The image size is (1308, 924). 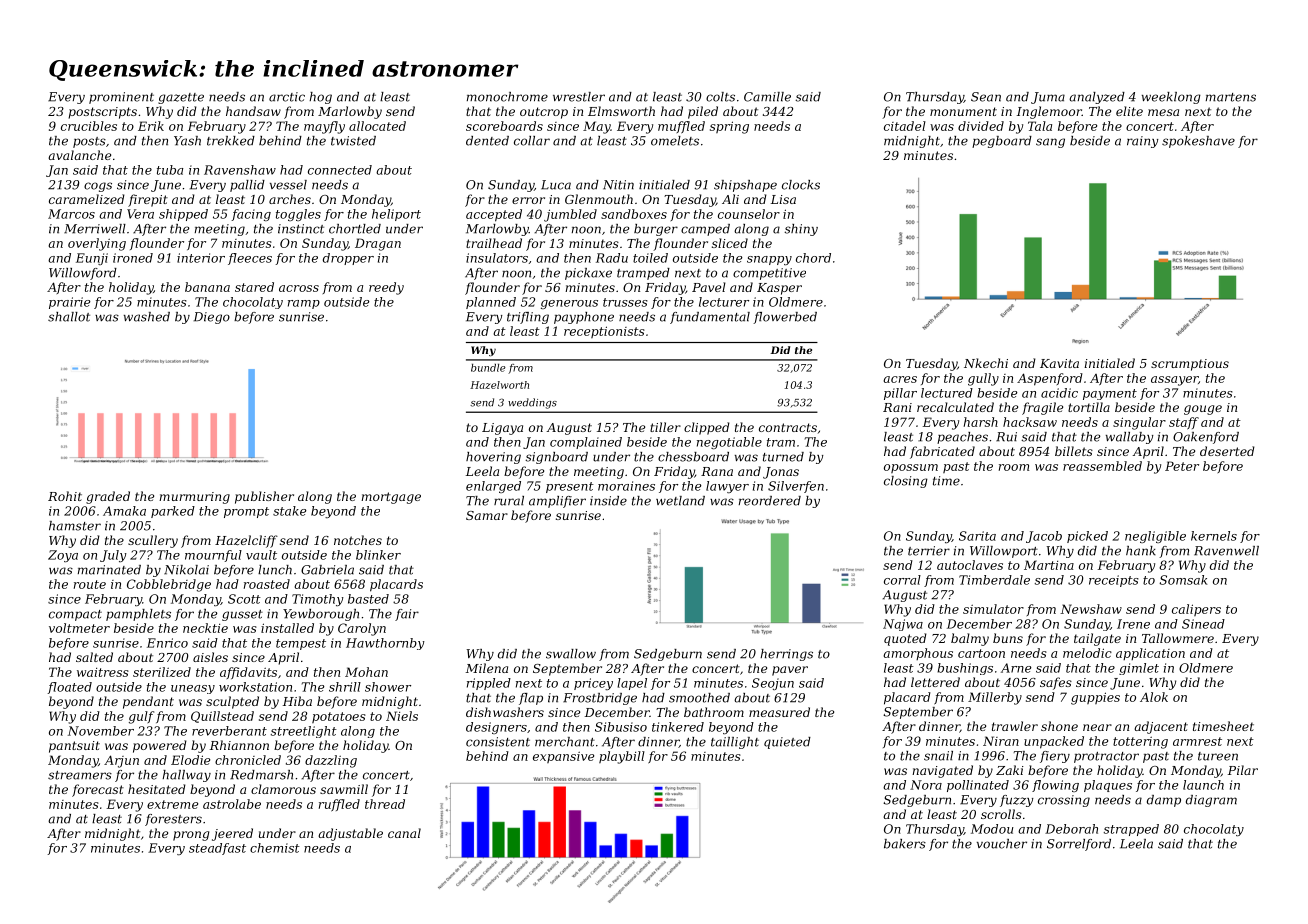 What do you see at coordinates (770, 501) in the image?
I see `reordered` at bounding box center [770, 501].
